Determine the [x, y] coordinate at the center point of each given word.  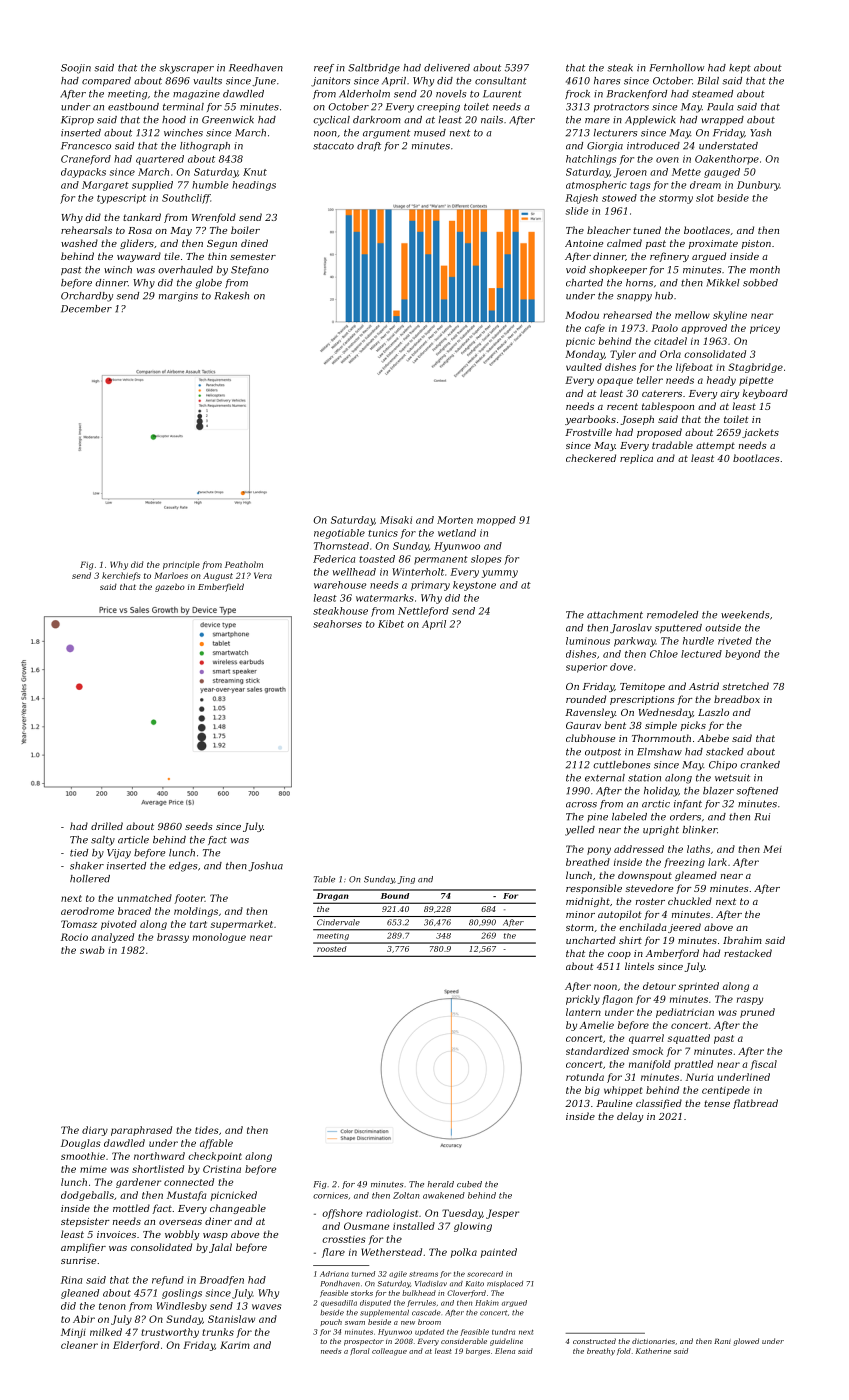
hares [607, 81]
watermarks [385, 598]
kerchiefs [121, 576]
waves [266, 1307]
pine [597, 817]
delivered [447, 68]
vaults [207, 81]
